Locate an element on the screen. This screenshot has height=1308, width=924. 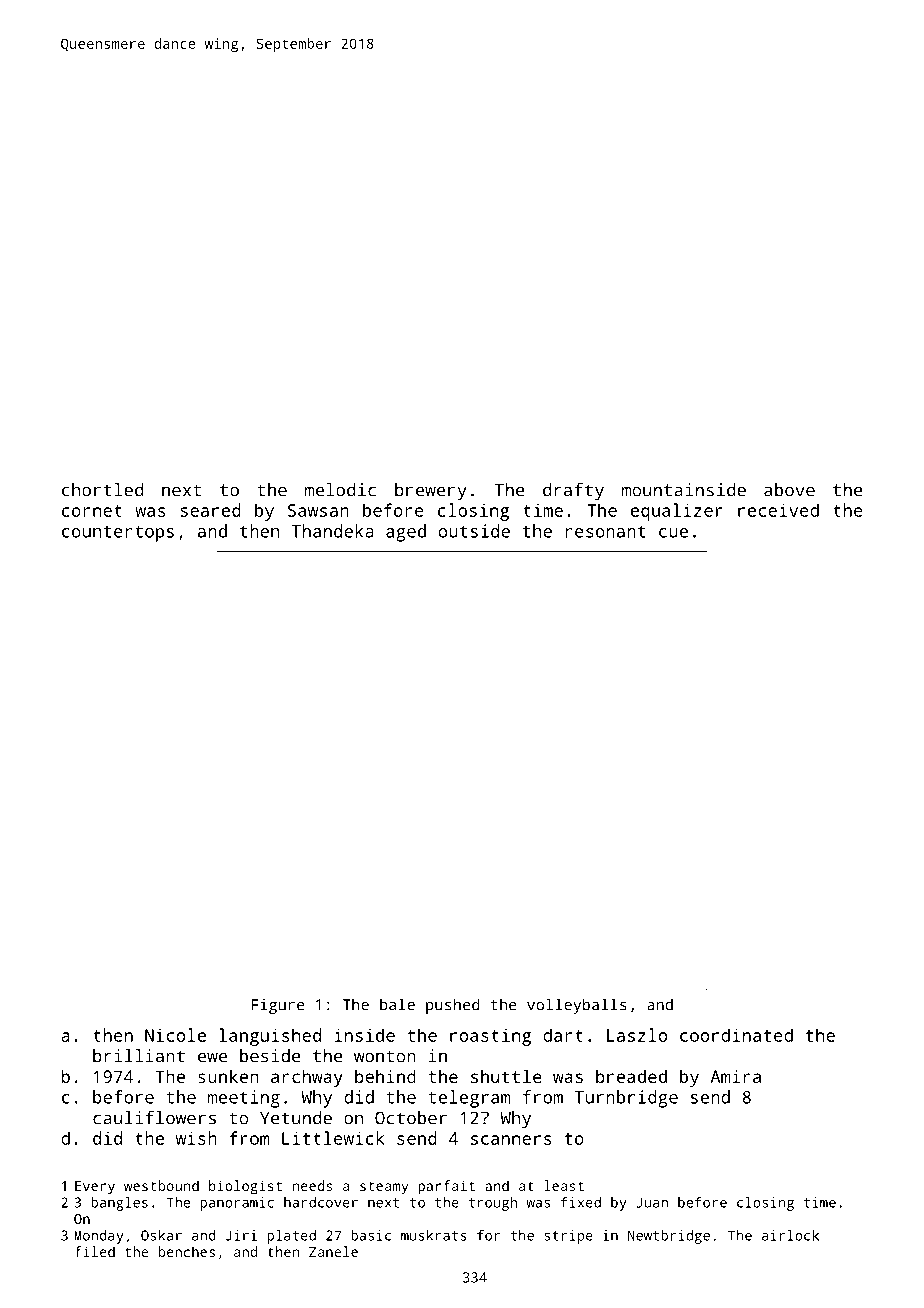
aged is located at coordinates (406, 533).
